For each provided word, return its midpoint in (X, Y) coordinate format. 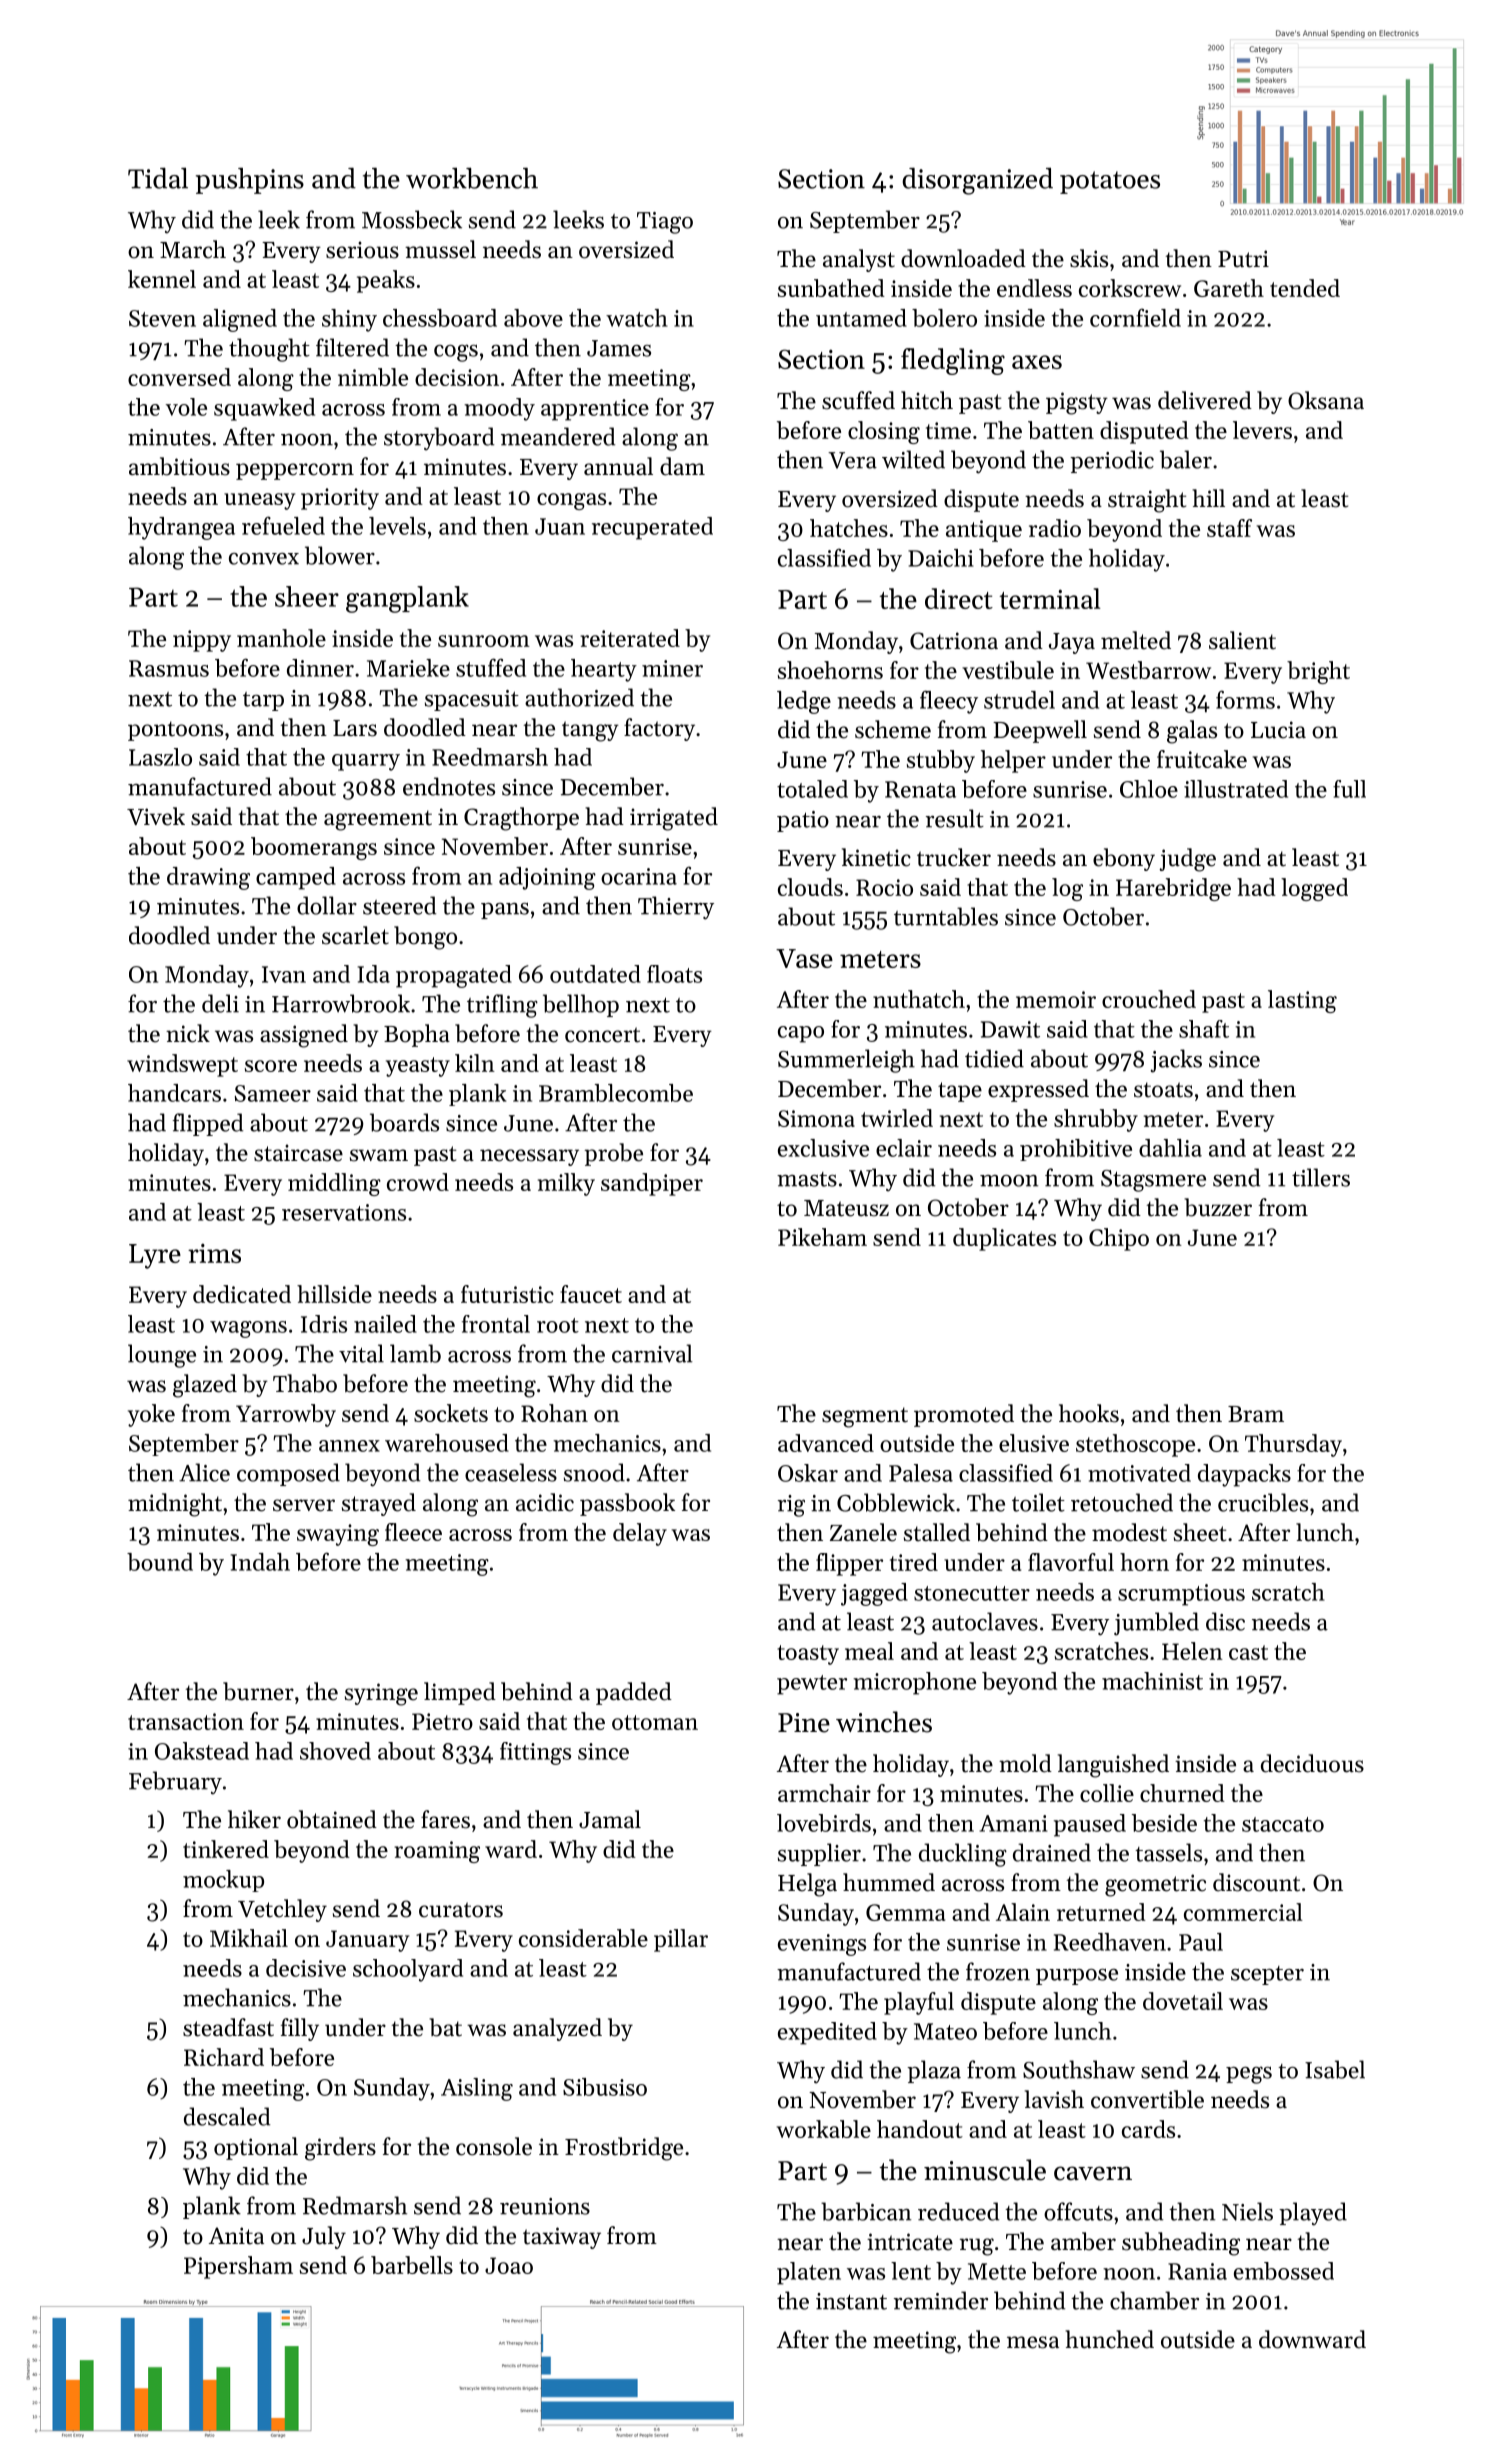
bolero (944, 318)
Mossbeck (412, 219)
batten (1061, 430)
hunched (1109, 2339)
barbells (412, 2265)
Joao (509, 2265)
